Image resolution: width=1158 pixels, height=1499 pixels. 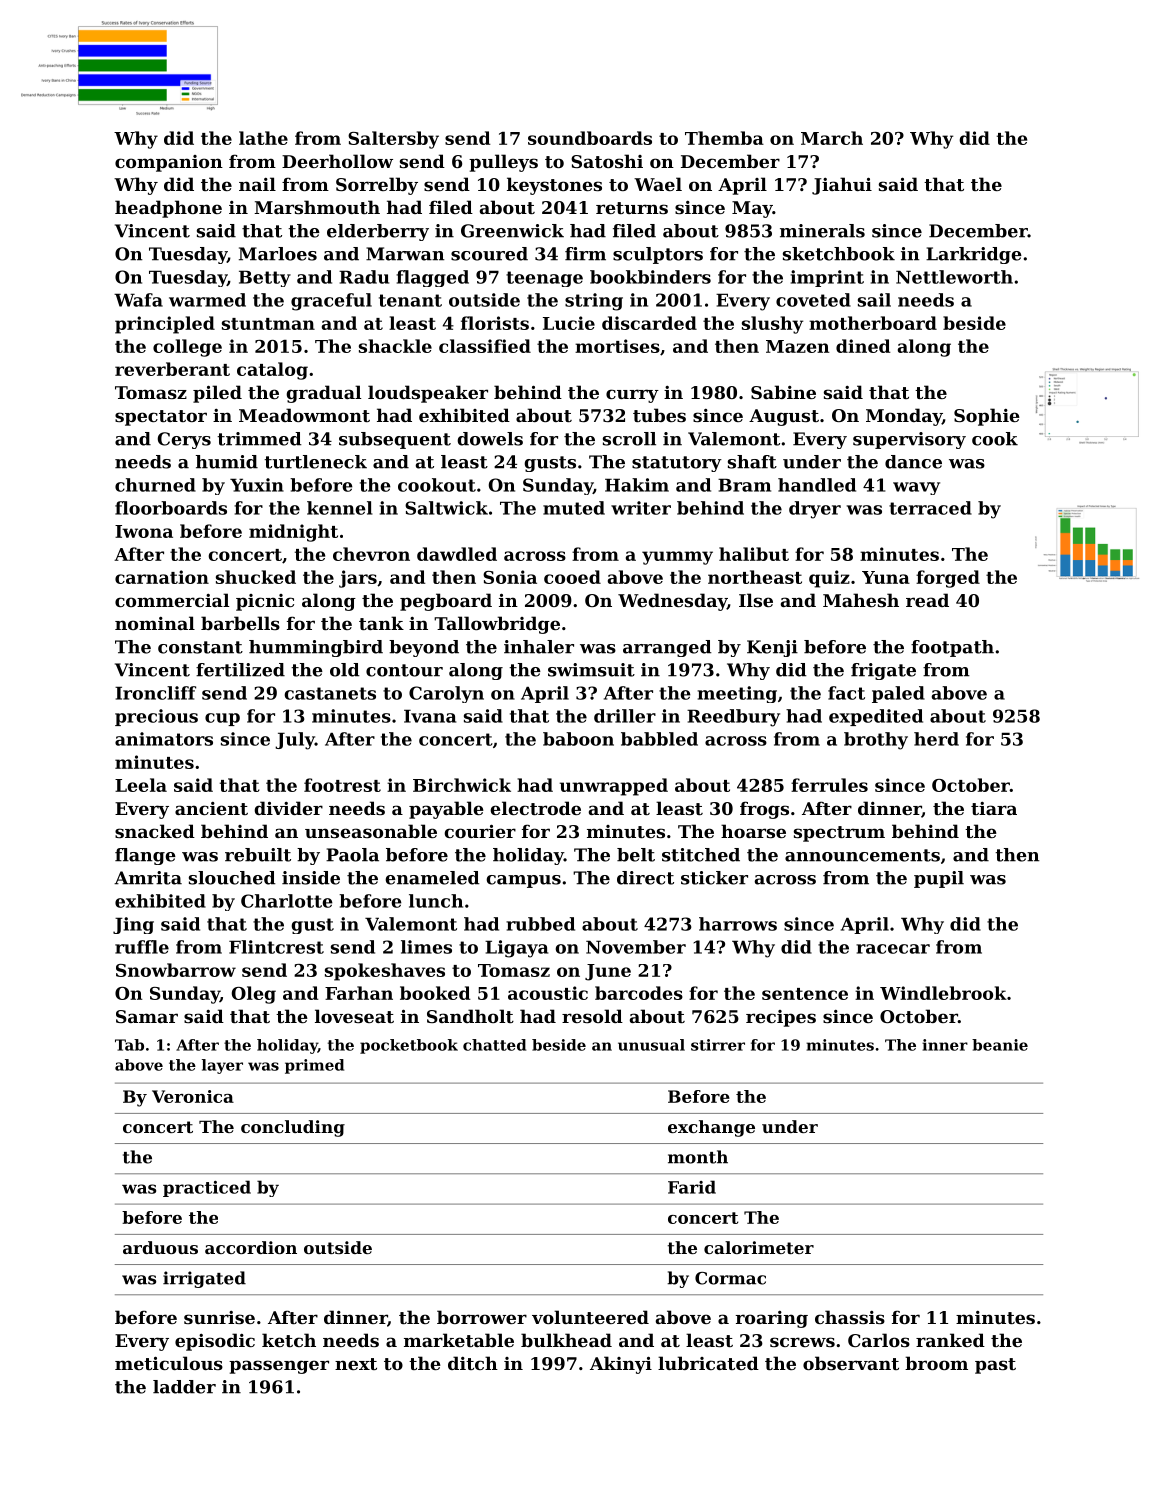 What do you see at coordinates (222, 1066) in the image?
I see `layer` at bounding box center [222, 1066].
